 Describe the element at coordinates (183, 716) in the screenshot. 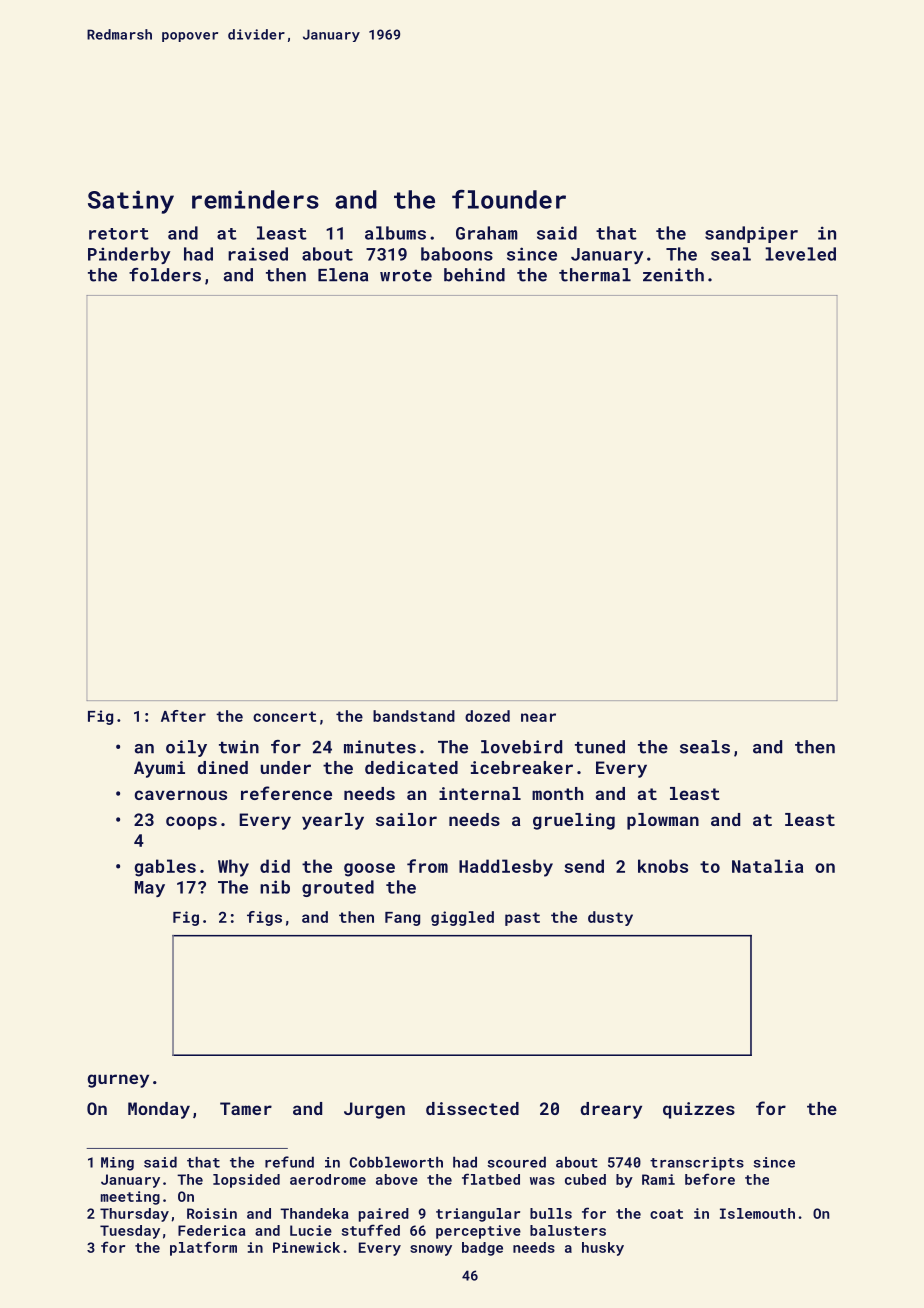

I see `After` at that location.
